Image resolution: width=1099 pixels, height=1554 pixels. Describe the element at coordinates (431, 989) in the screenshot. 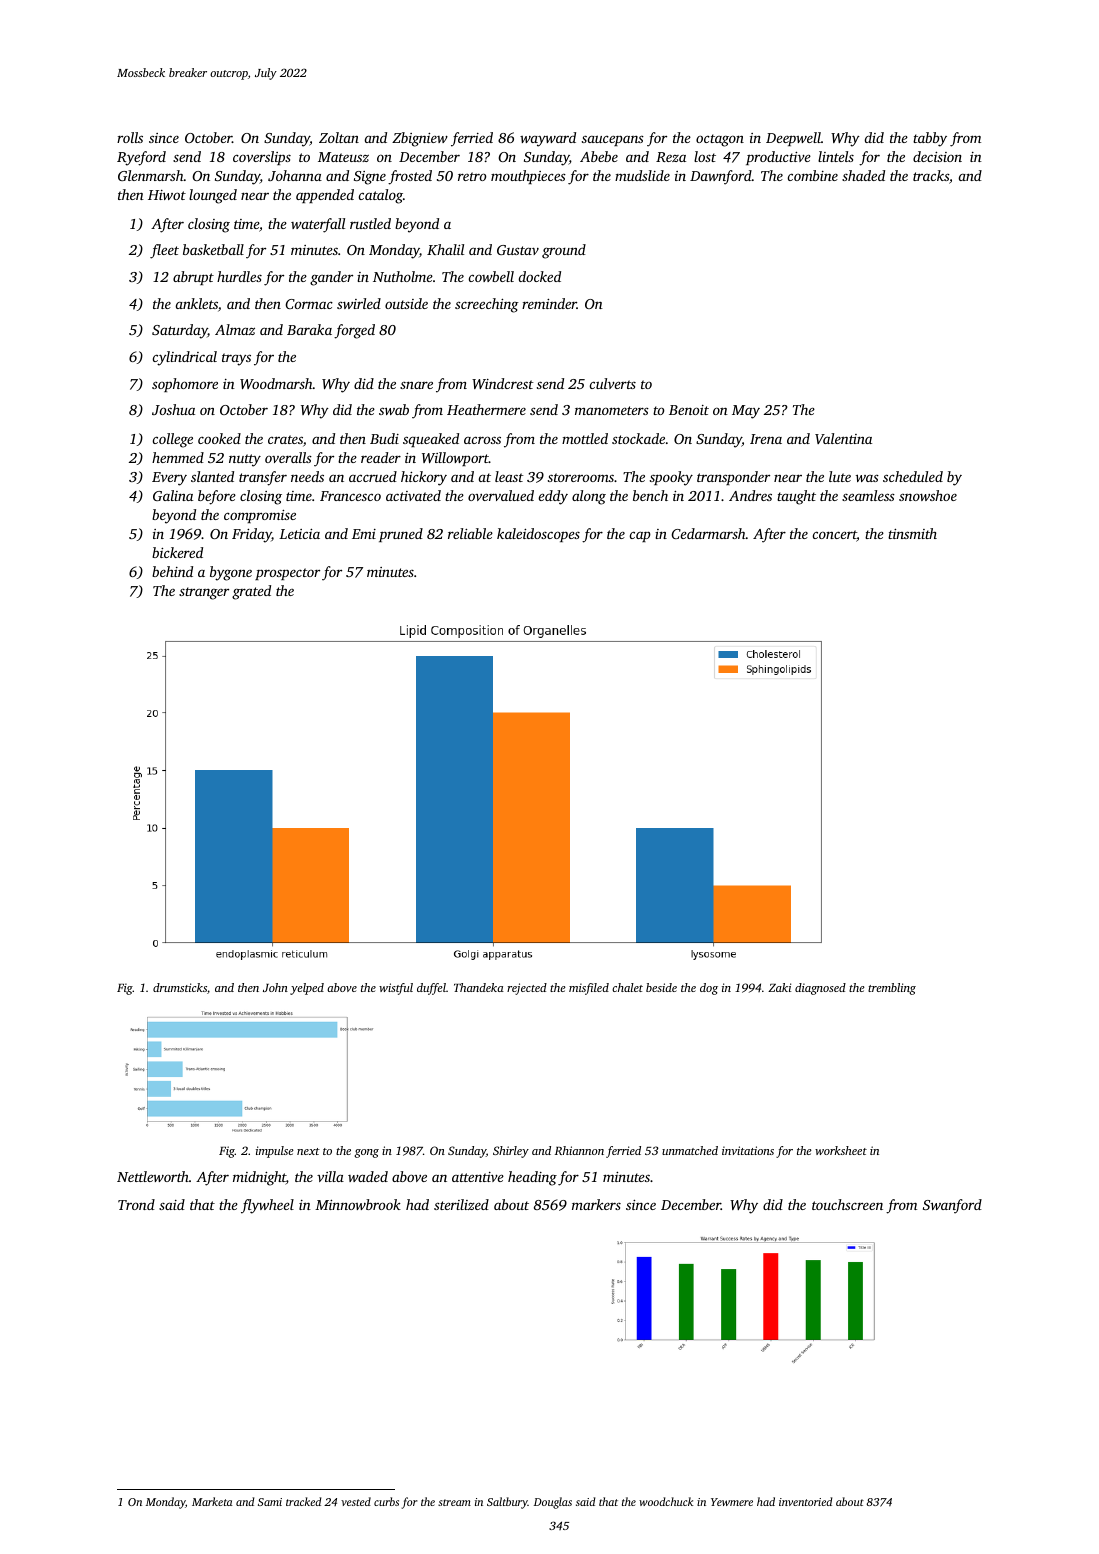

I see `duffel` at that location.
